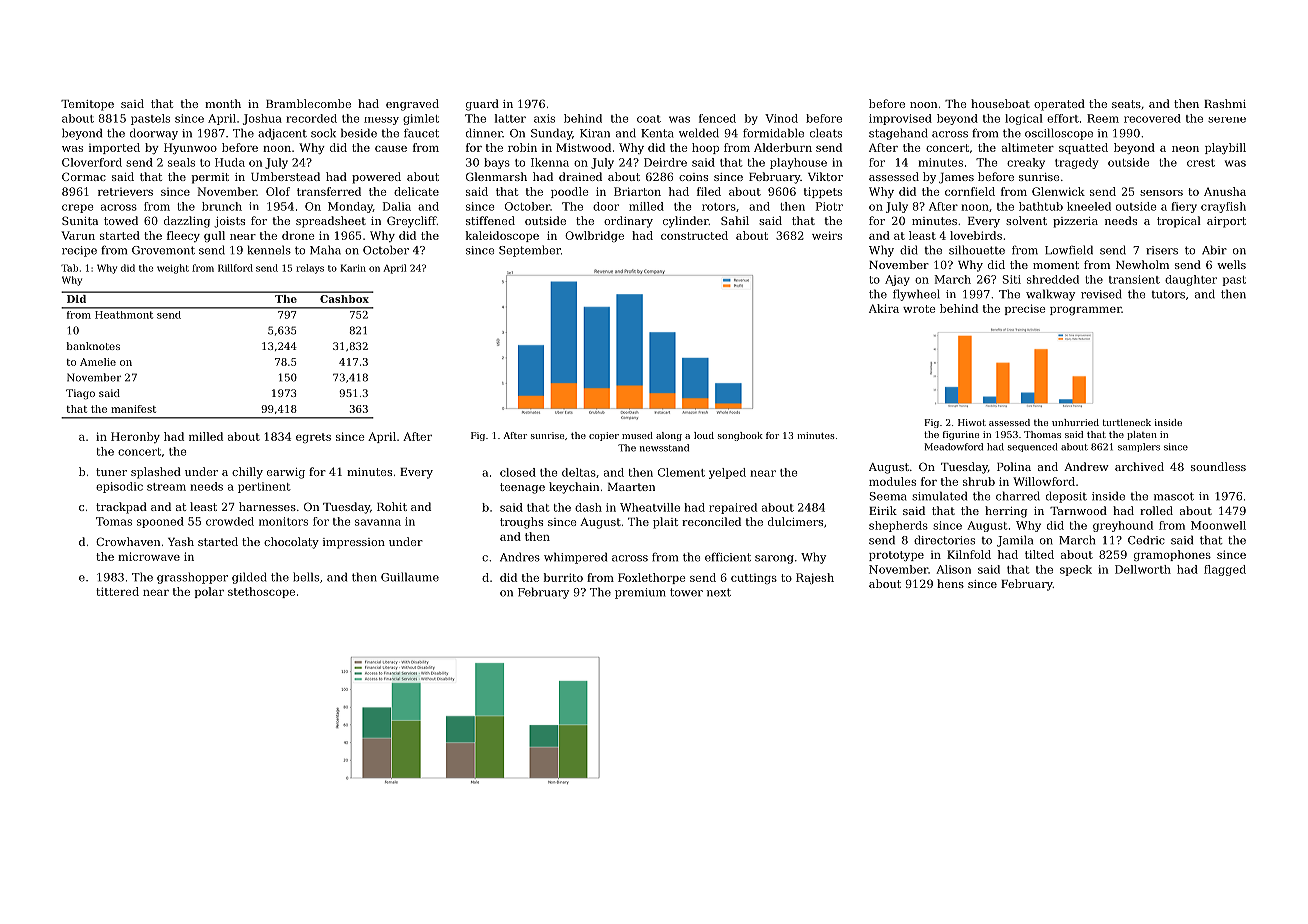  What do you see at coordinates (972, 422) in the screenshot?
I see `Hiwot` at bounding box center [972, 422].
